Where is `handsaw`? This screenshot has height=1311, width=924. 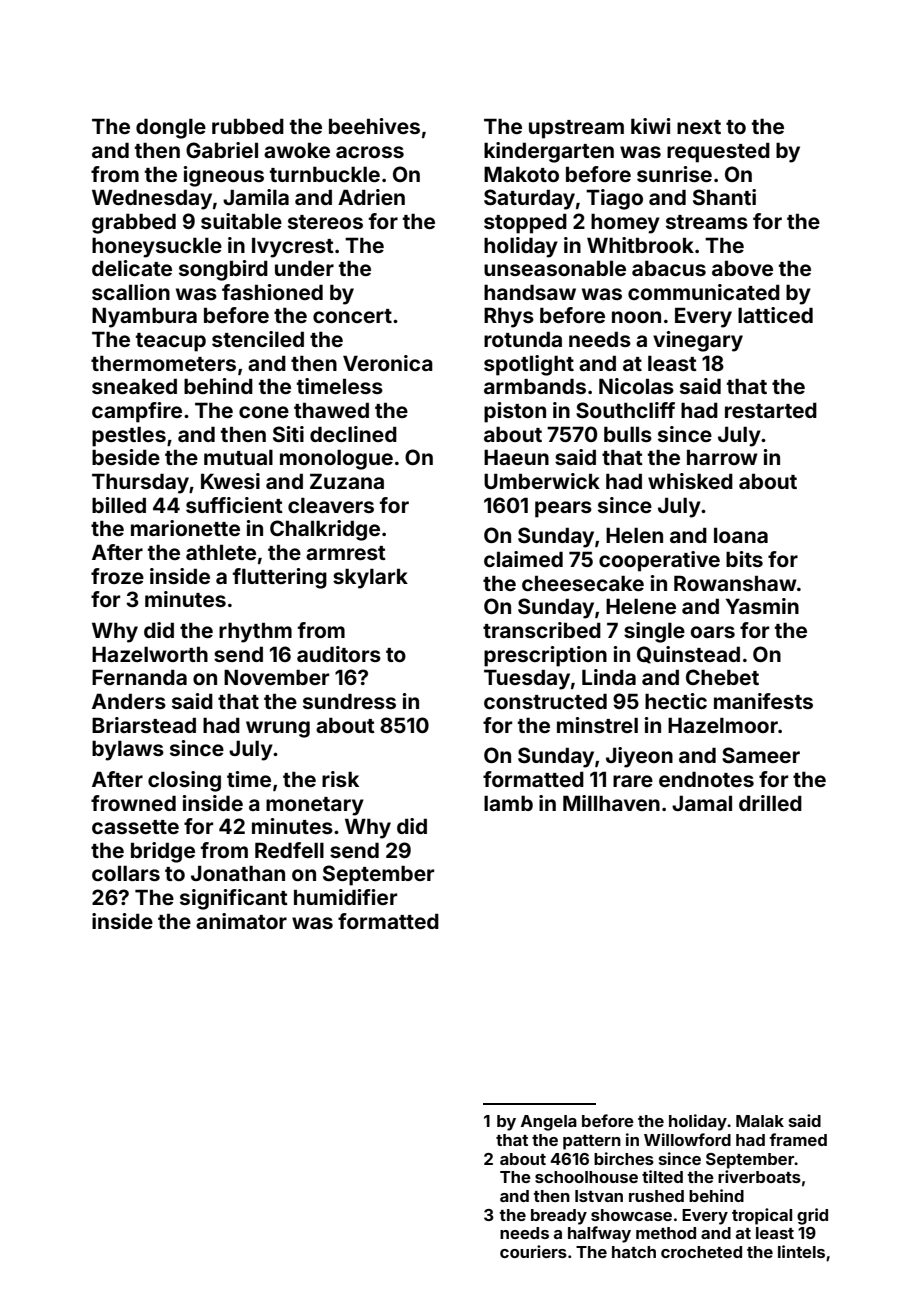 handsaw is located at coordinates (530, 292).
